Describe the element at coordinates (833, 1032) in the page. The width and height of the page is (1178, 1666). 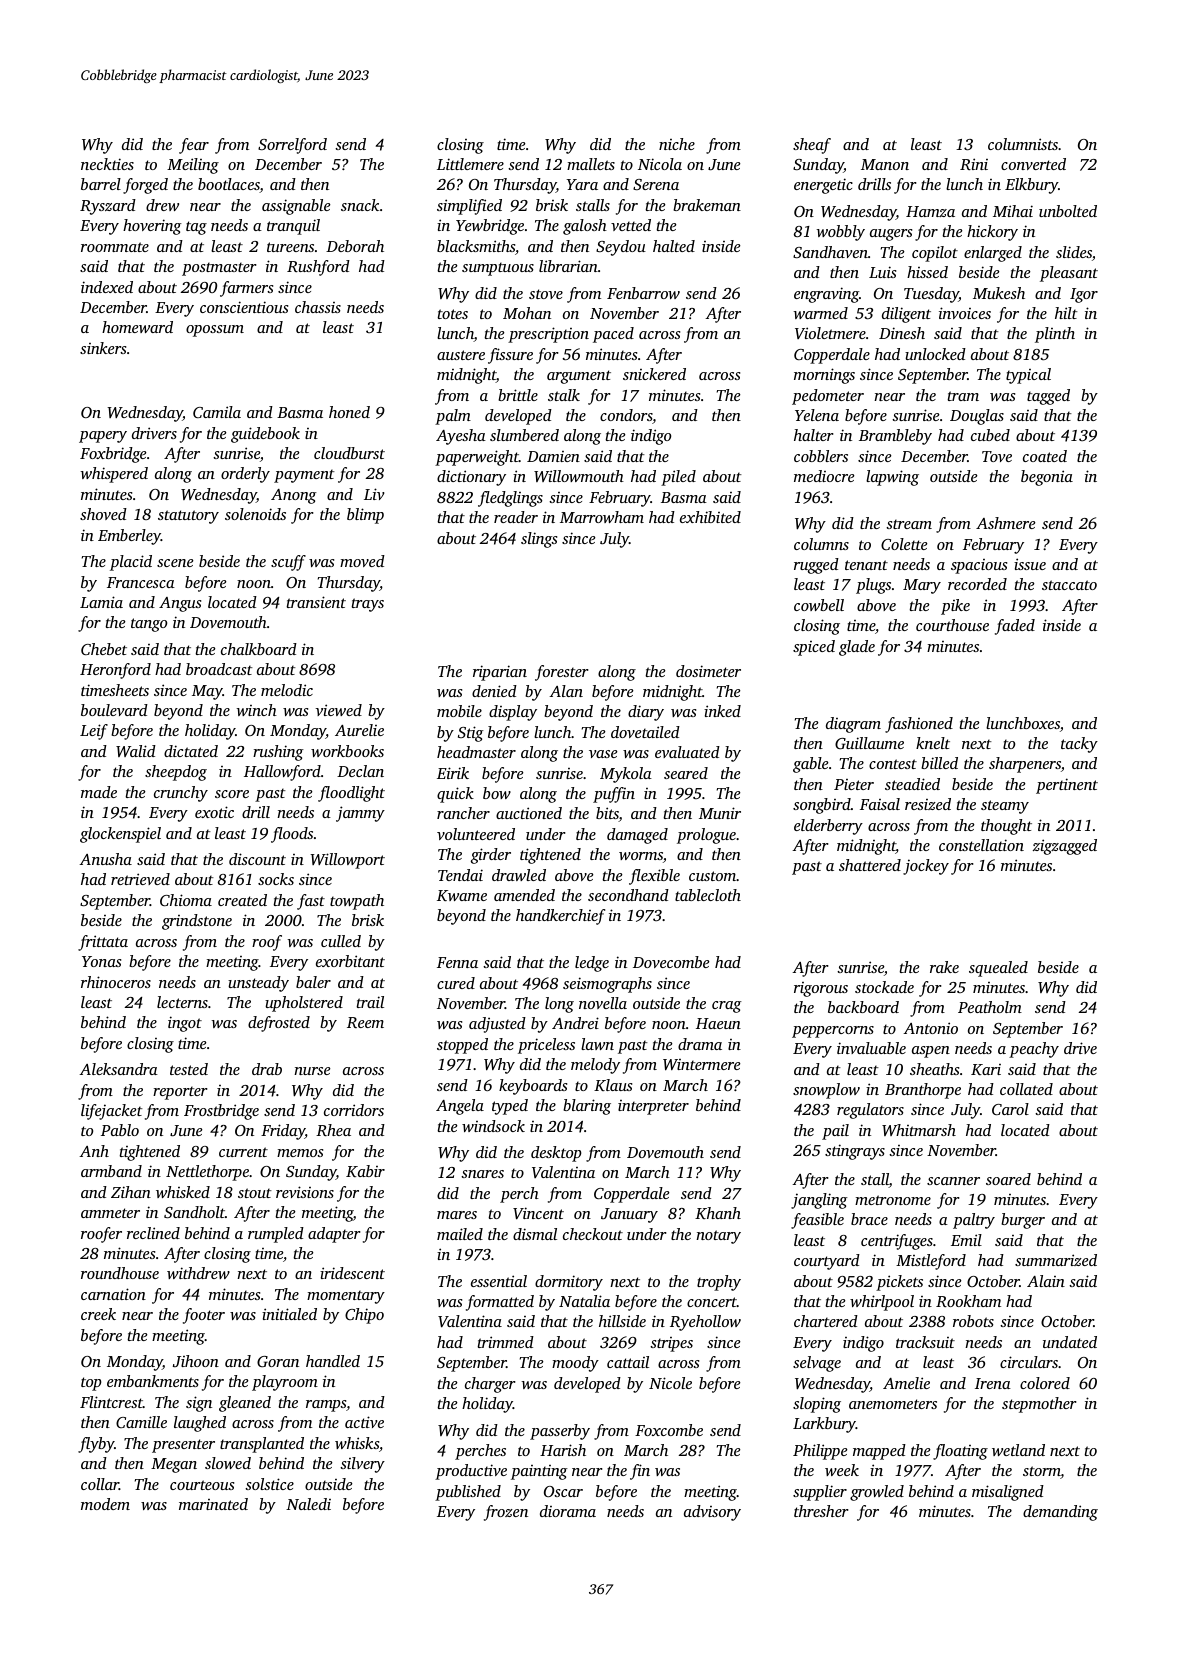
I see `peppercorns` at that location.
